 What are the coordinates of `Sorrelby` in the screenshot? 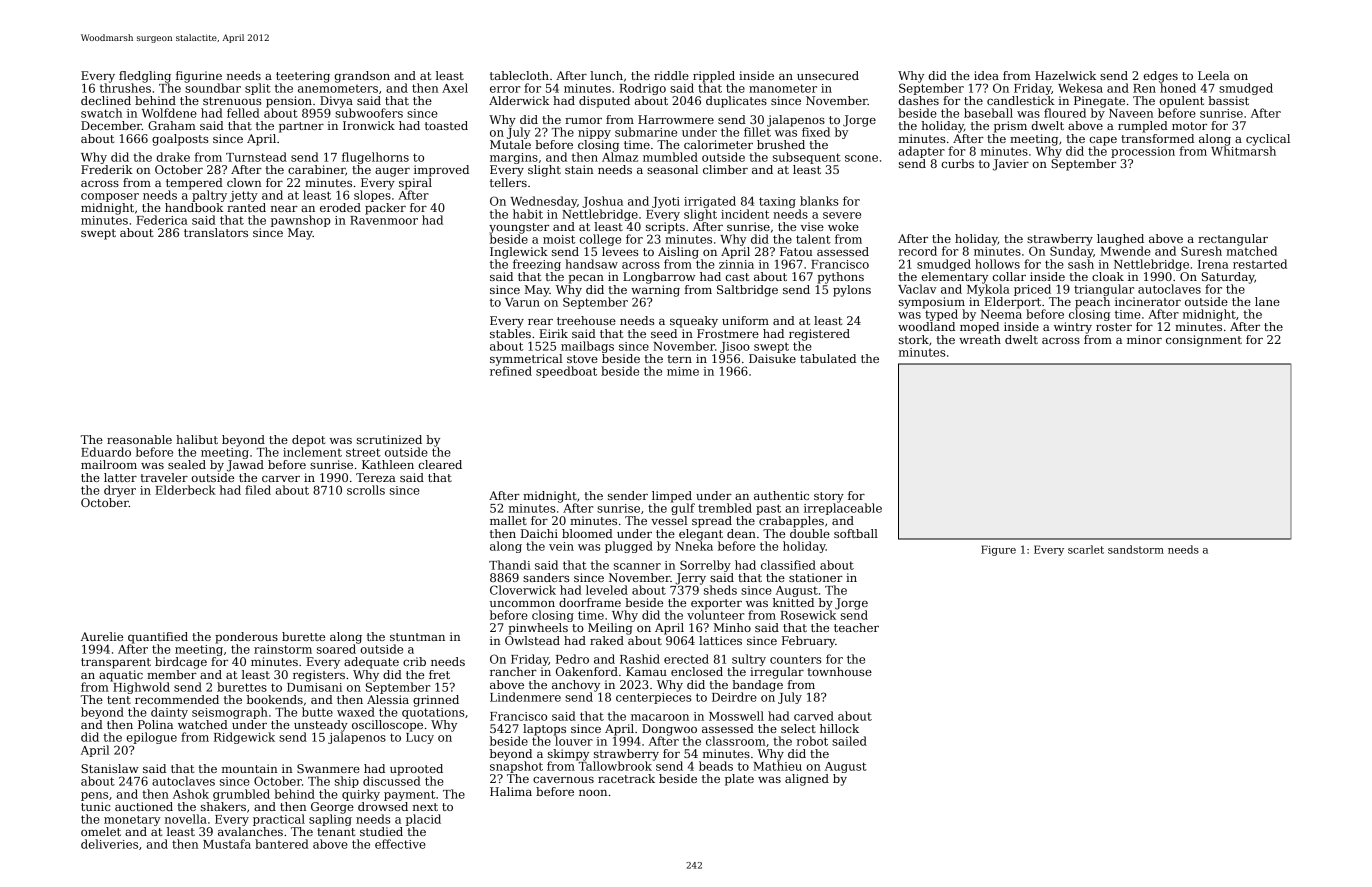 It's located at (705, 566).
